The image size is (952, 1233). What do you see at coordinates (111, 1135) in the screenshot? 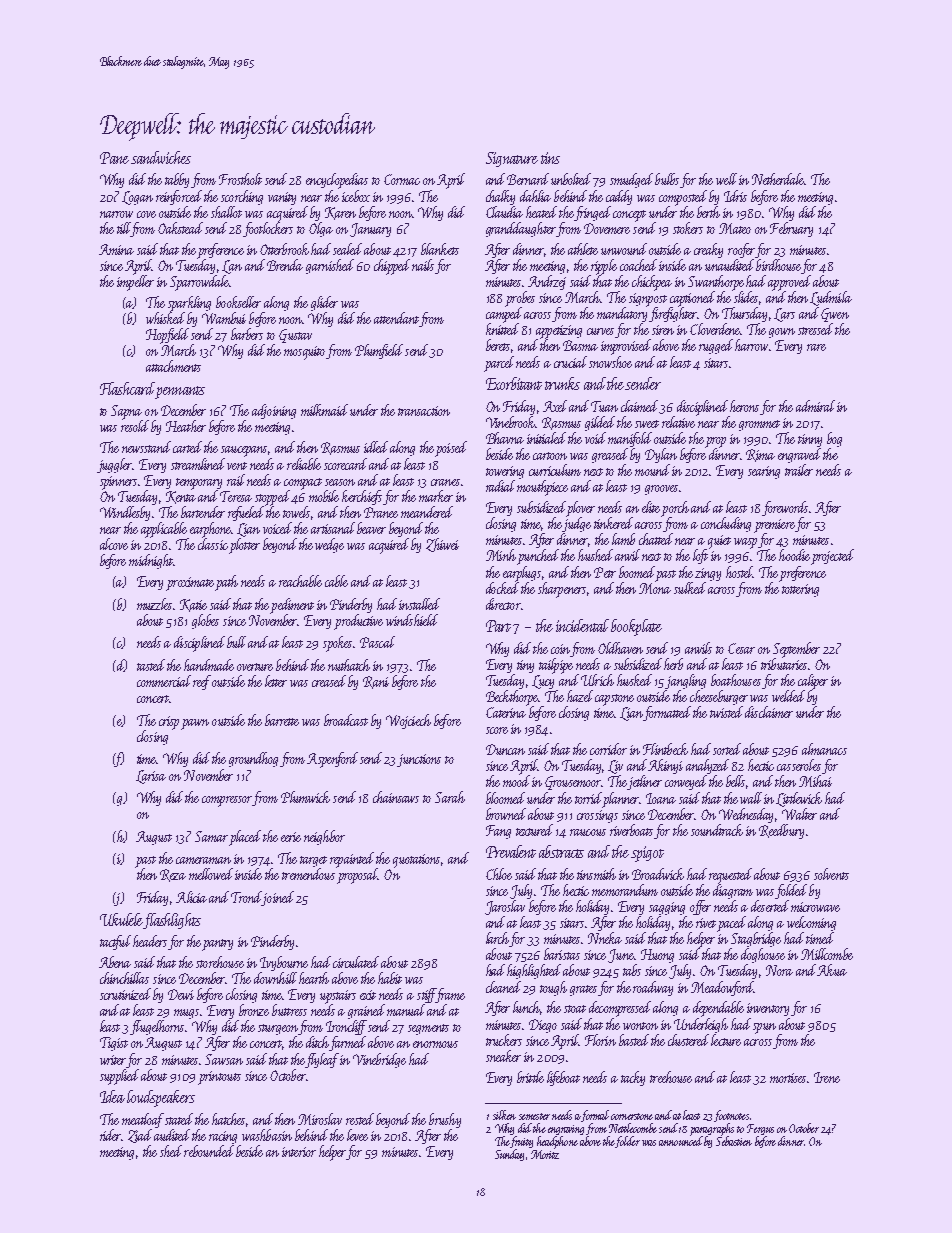
I see `rider` at bounding box center [111, 1135].
